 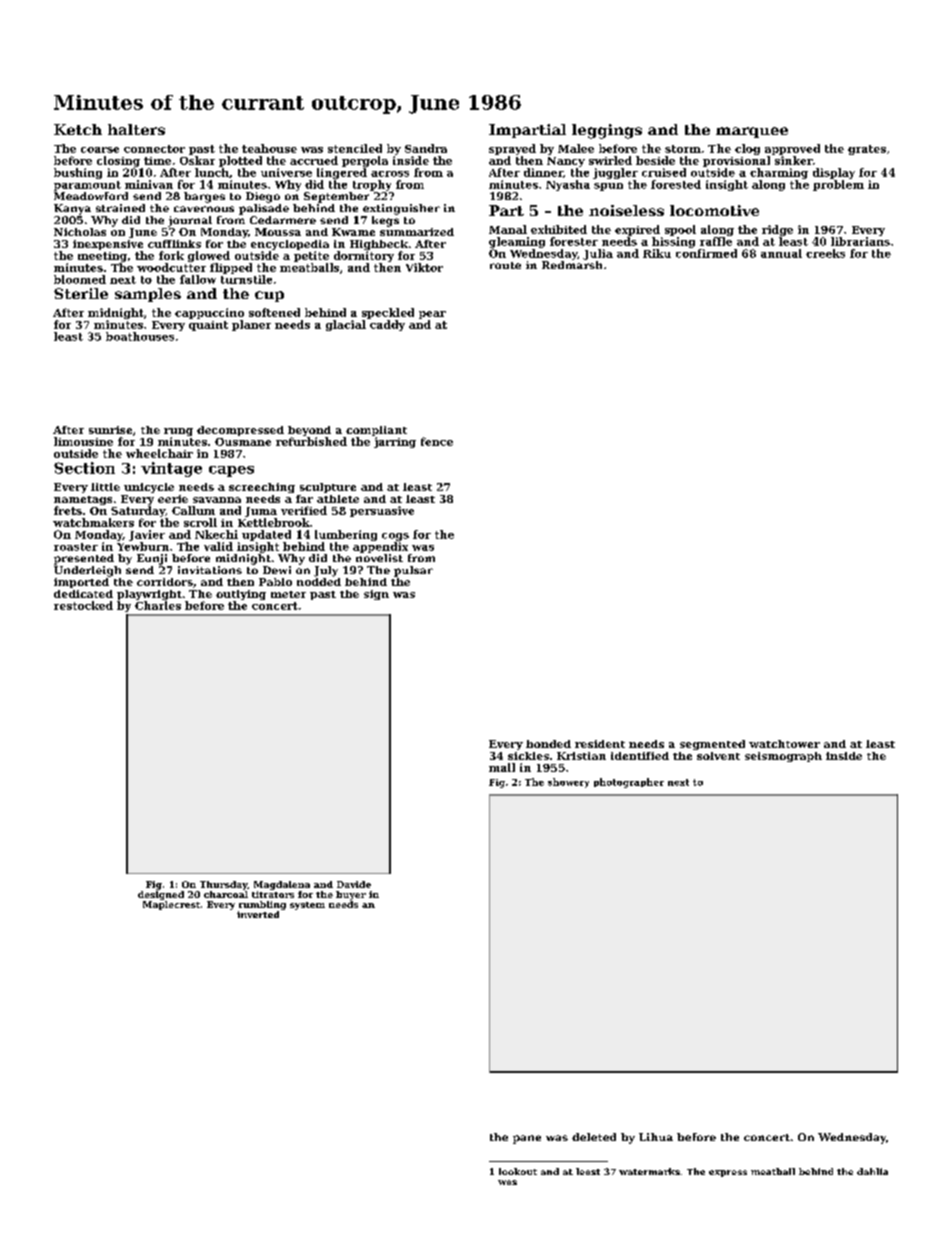 What do you see at coordinates (426, 148) in the image?
I see `Sandra` at bounding box center [426, 148].
